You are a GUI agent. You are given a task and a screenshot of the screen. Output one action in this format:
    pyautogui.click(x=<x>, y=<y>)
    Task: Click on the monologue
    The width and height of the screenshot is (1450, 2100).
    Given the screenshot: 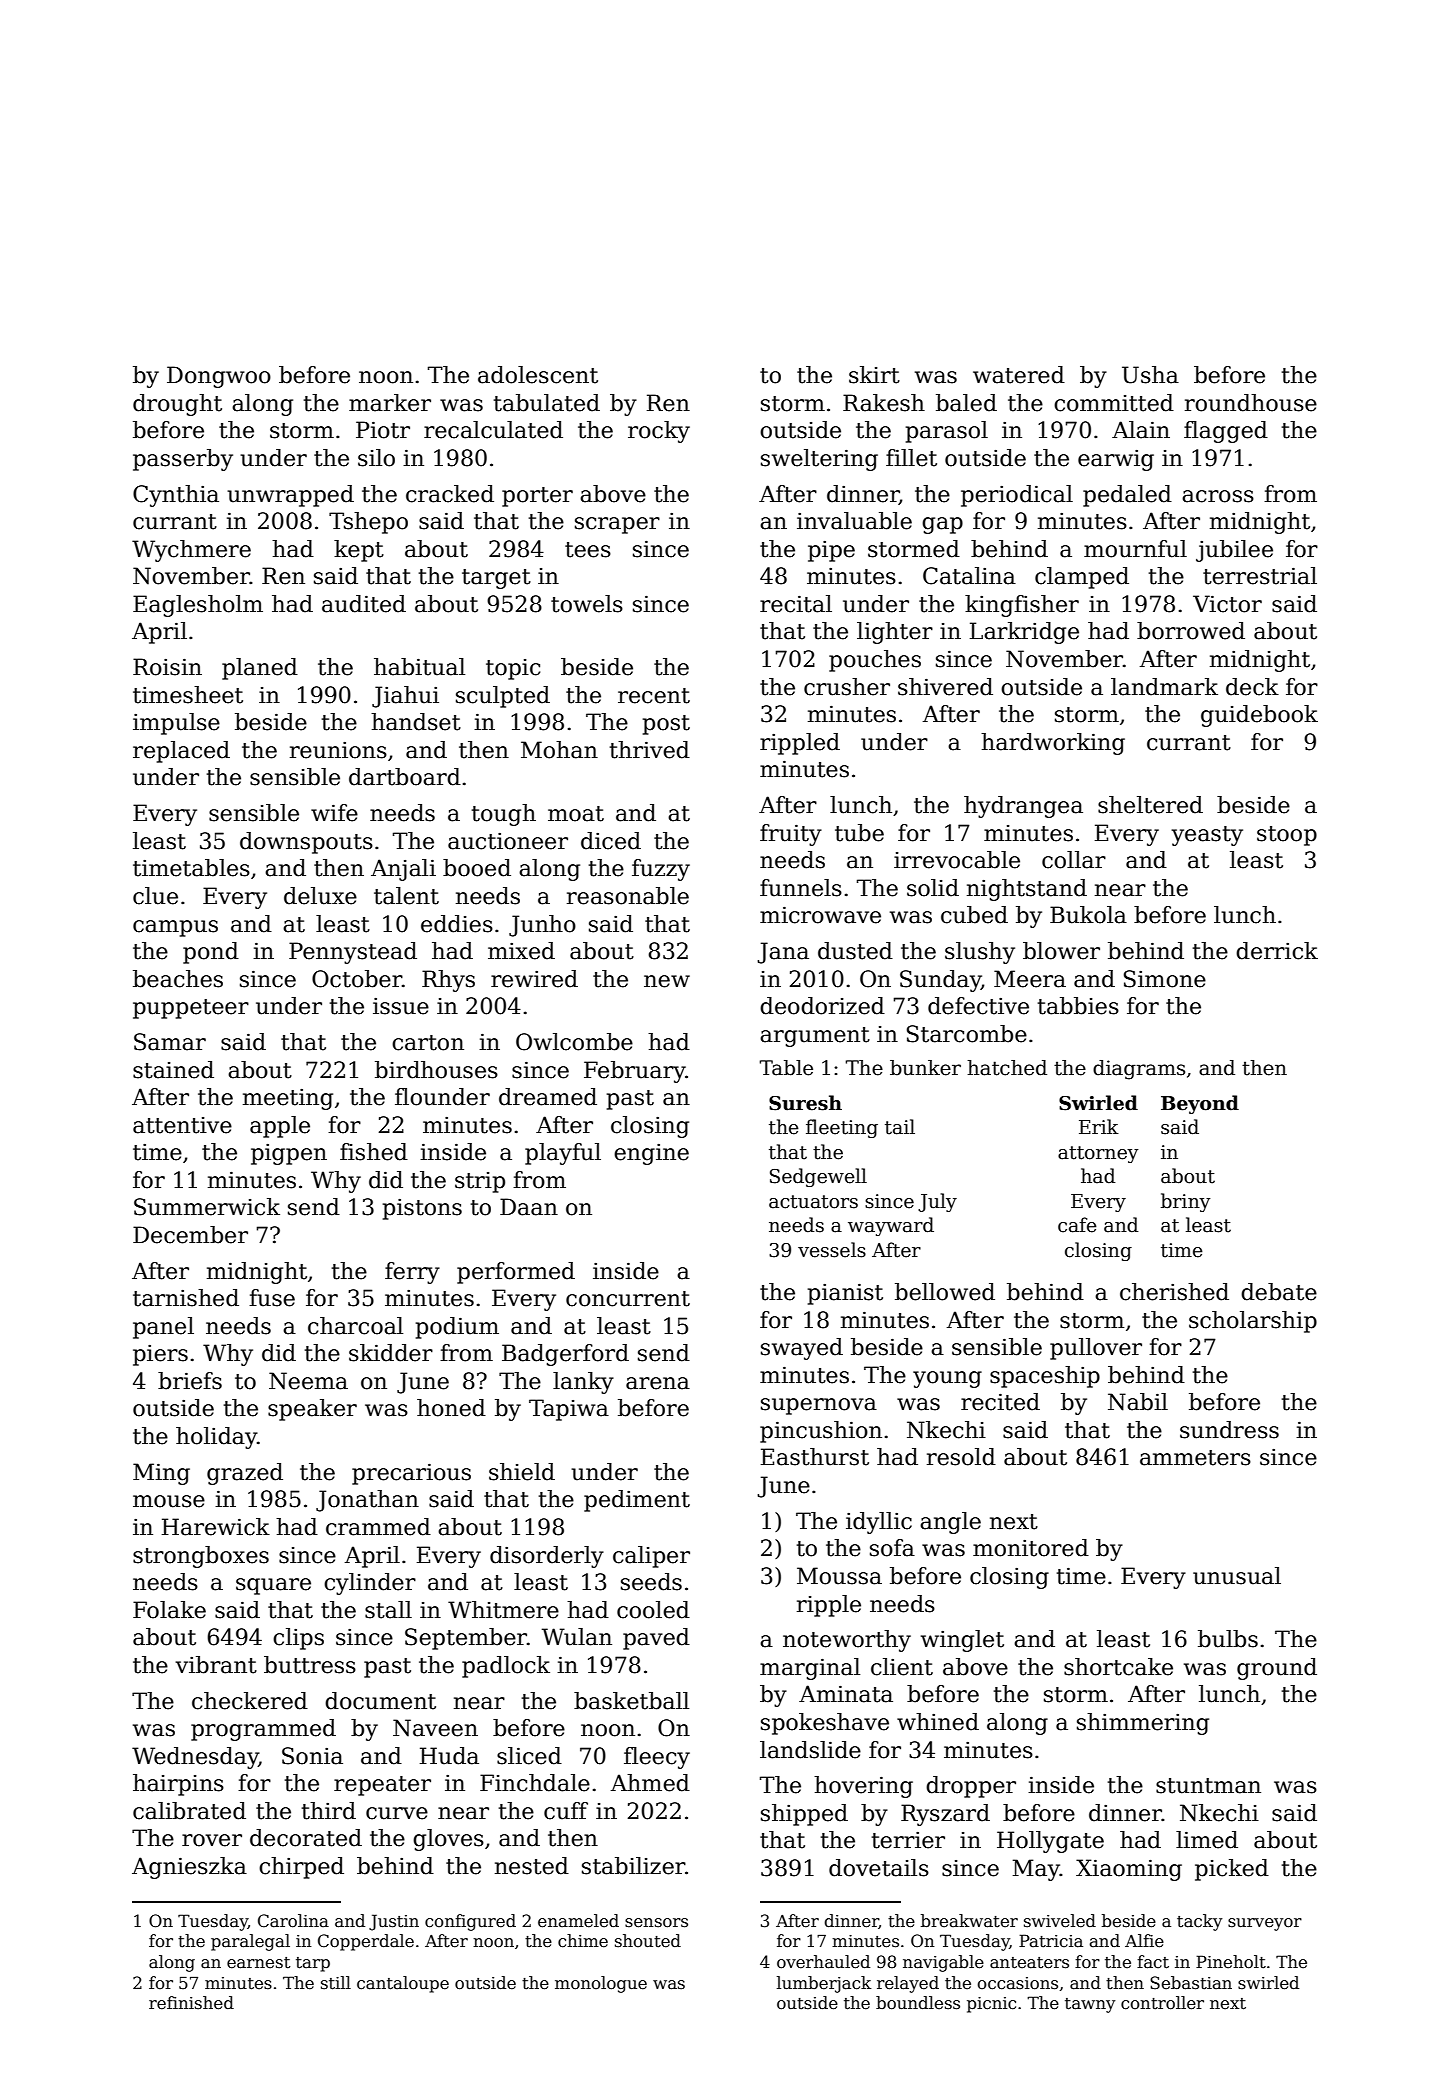 What is the action you would take?
    pyautogui.click(x=601, y=1984)
